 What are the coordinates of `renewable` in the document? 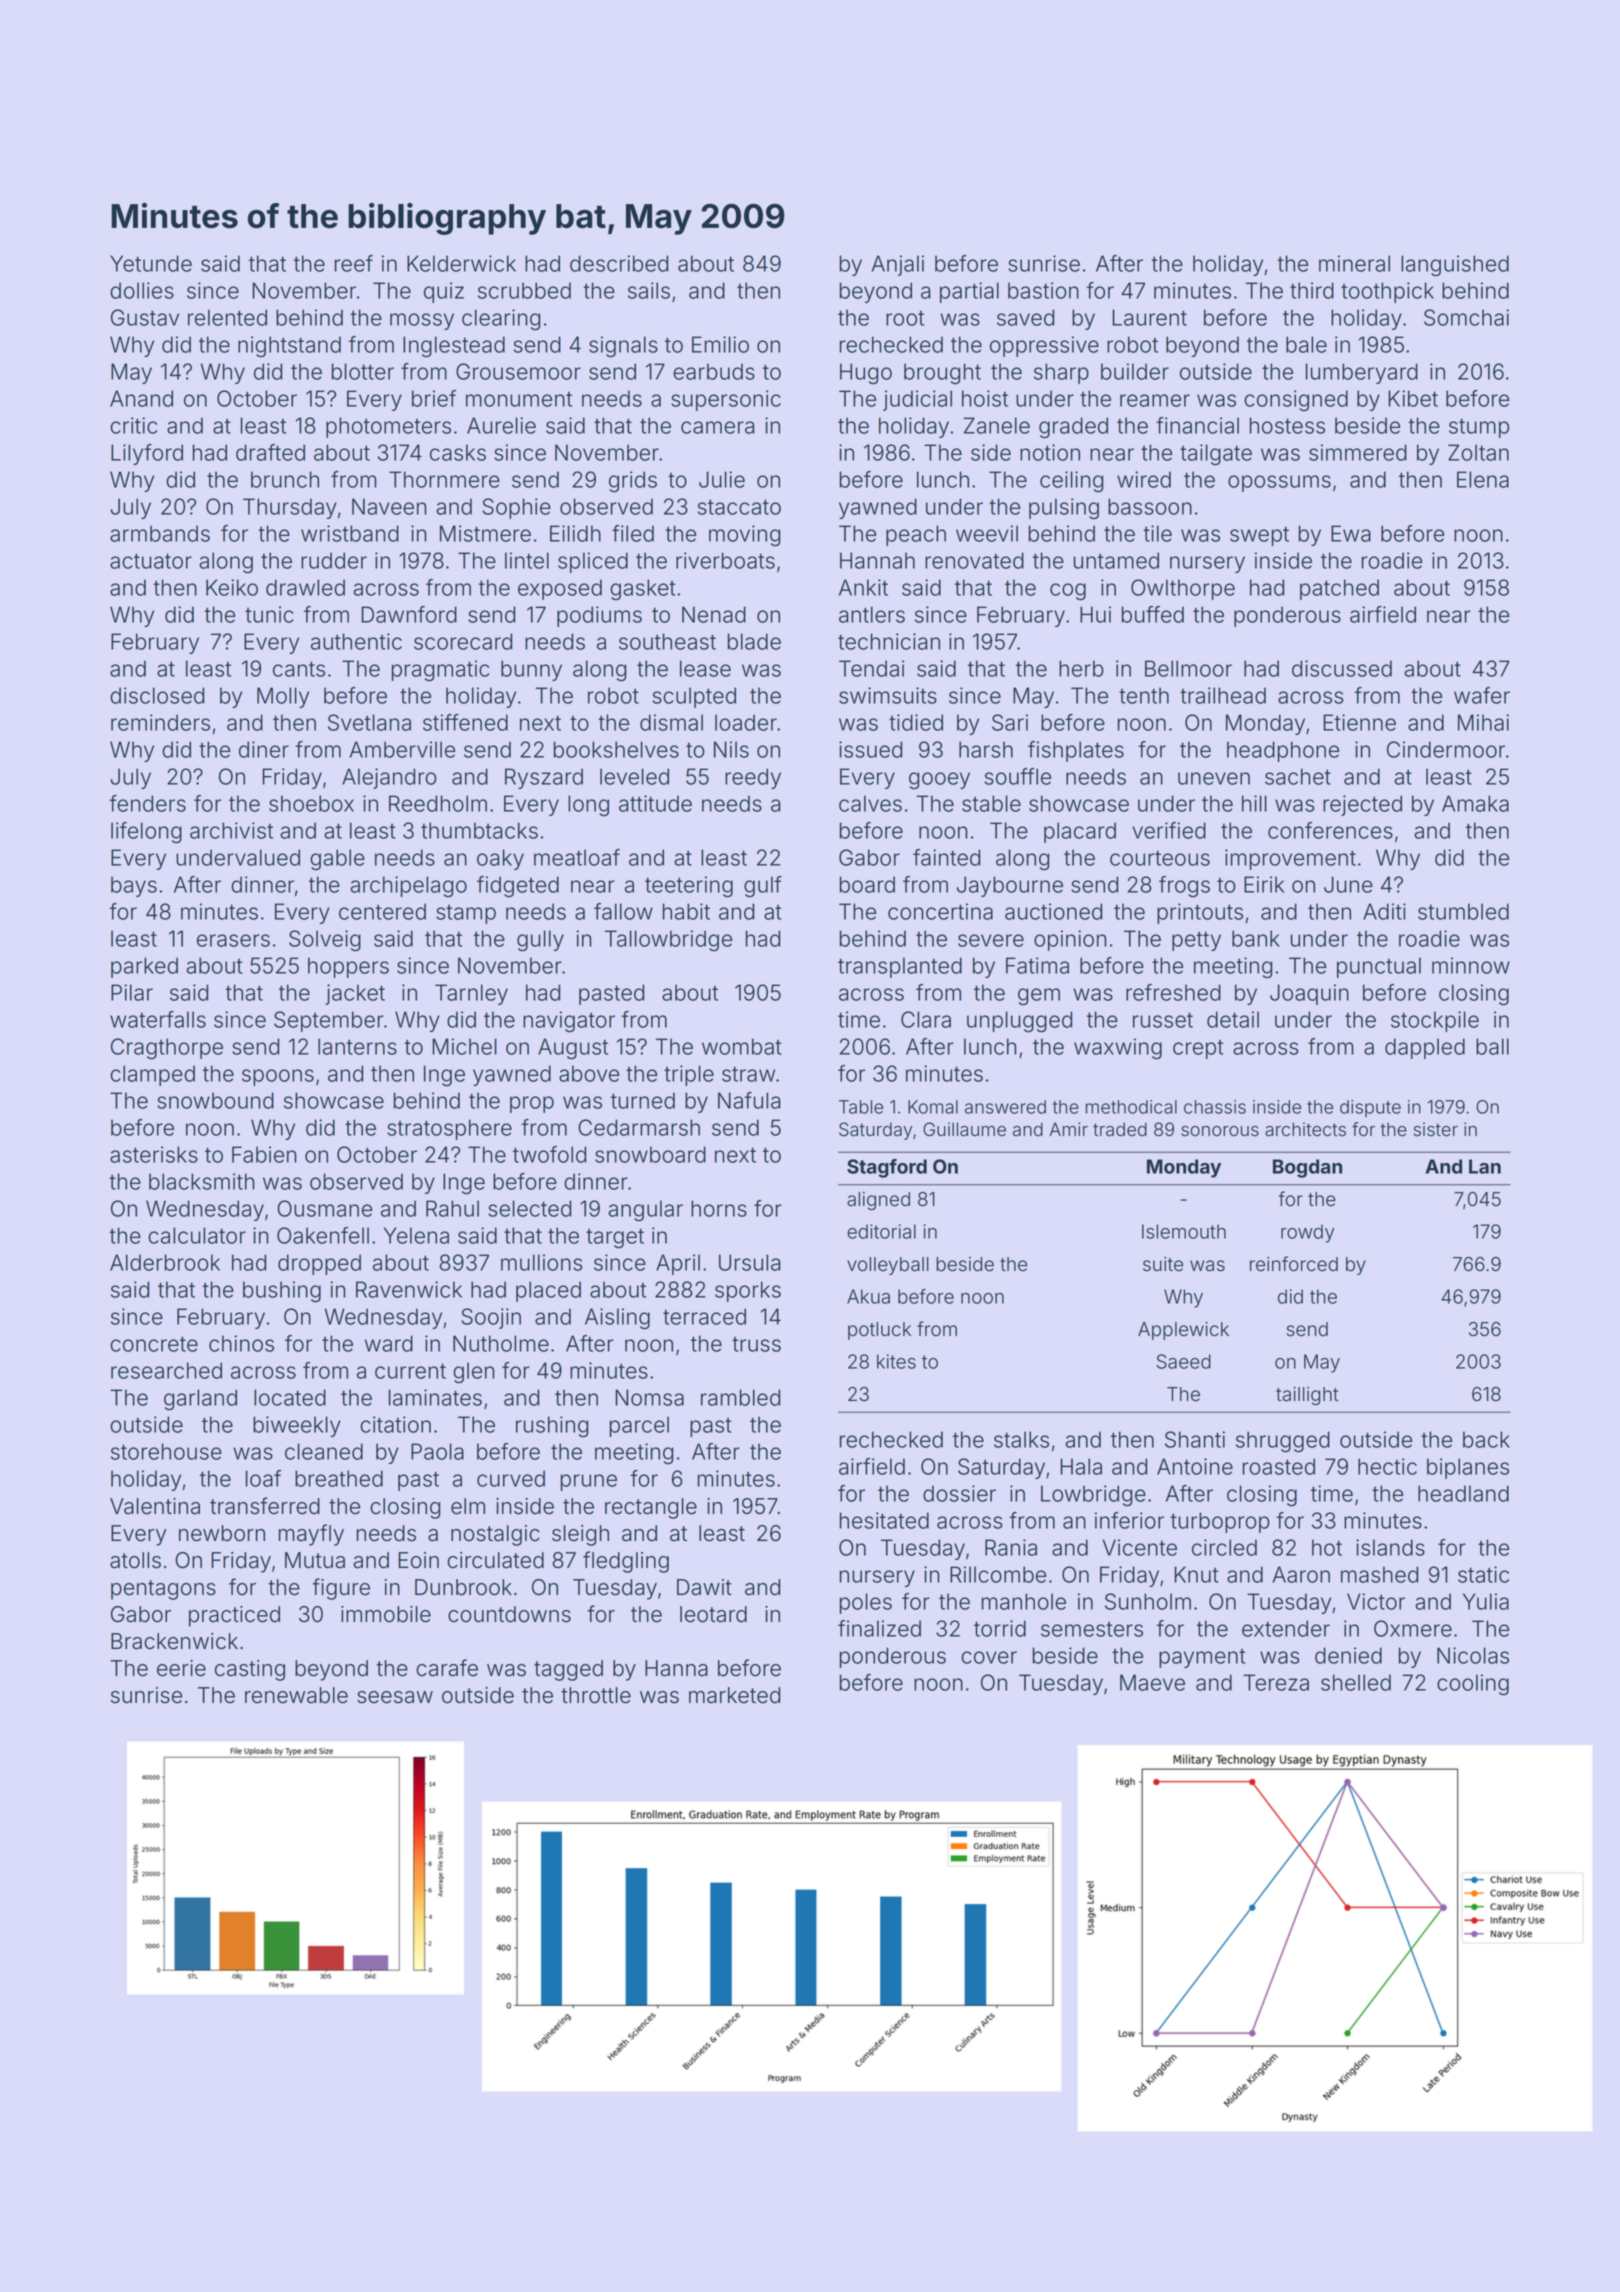 It's located at (296, 1695).
